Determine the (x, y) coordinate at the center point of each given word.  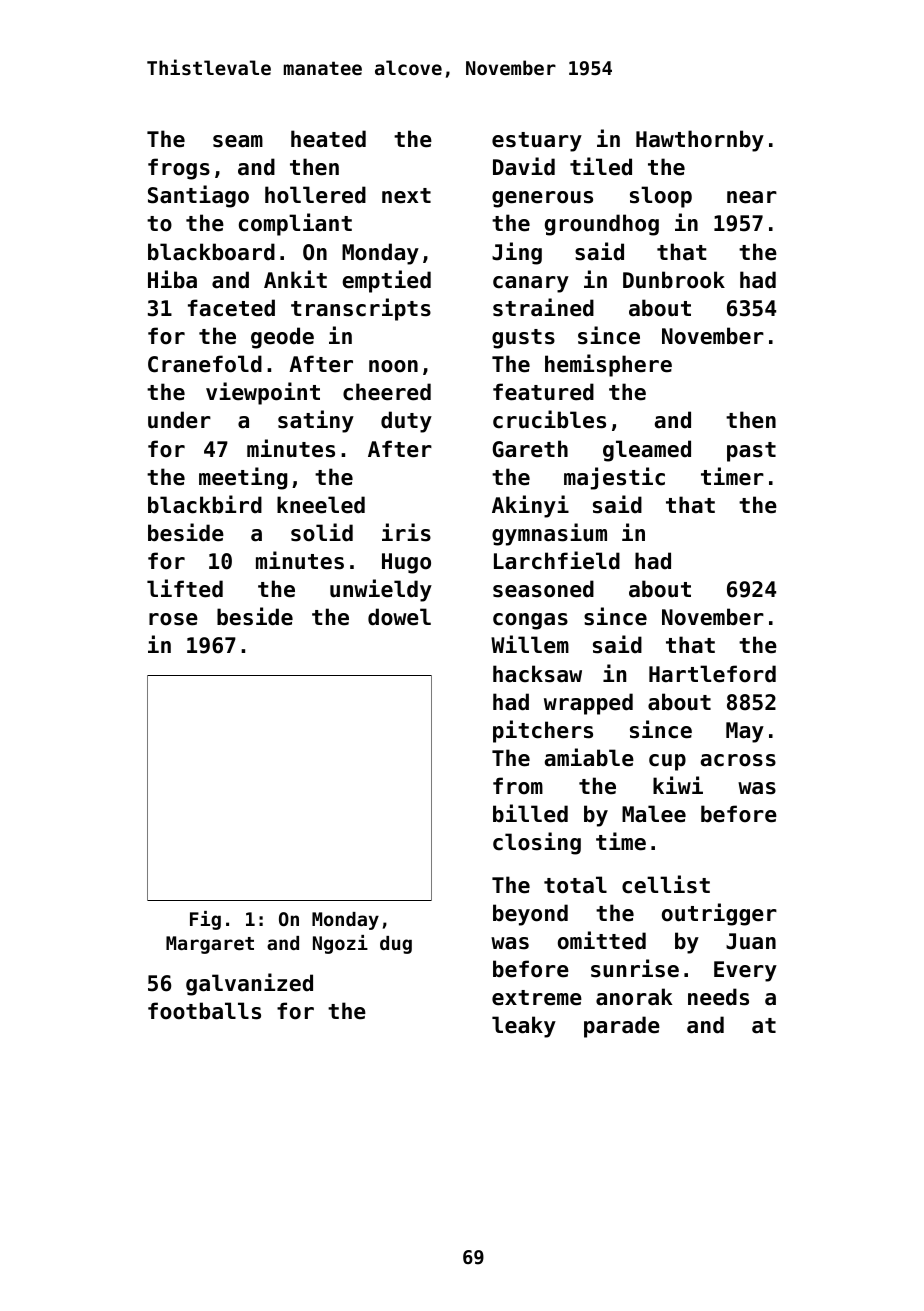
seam (238, 141)
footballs (204, 1011)
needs (718, 997)
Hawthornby (700, 141)
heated (328, 139)
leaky (524, 1027)
